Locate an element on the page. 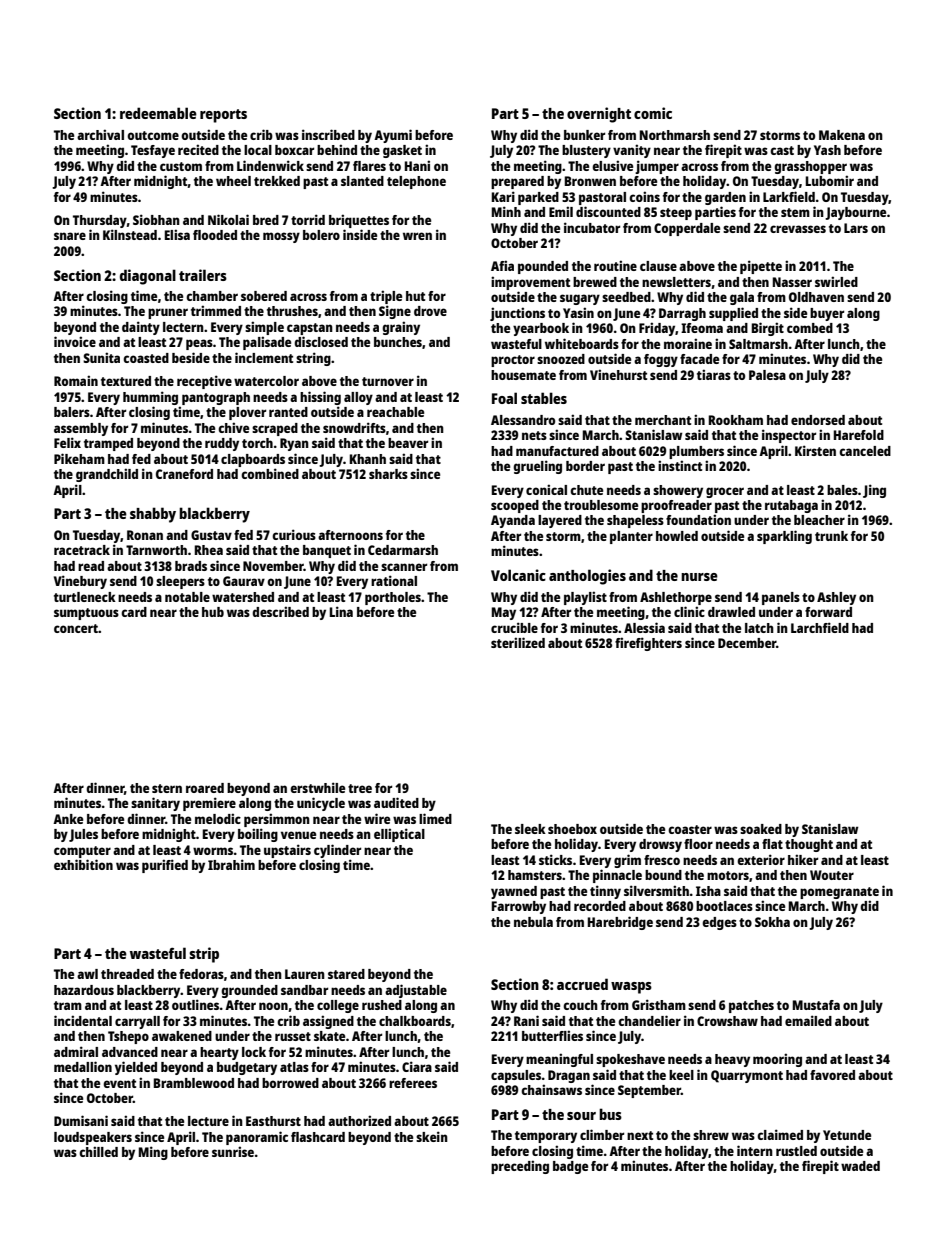  sterilized is located at coordinates (518, 642).
